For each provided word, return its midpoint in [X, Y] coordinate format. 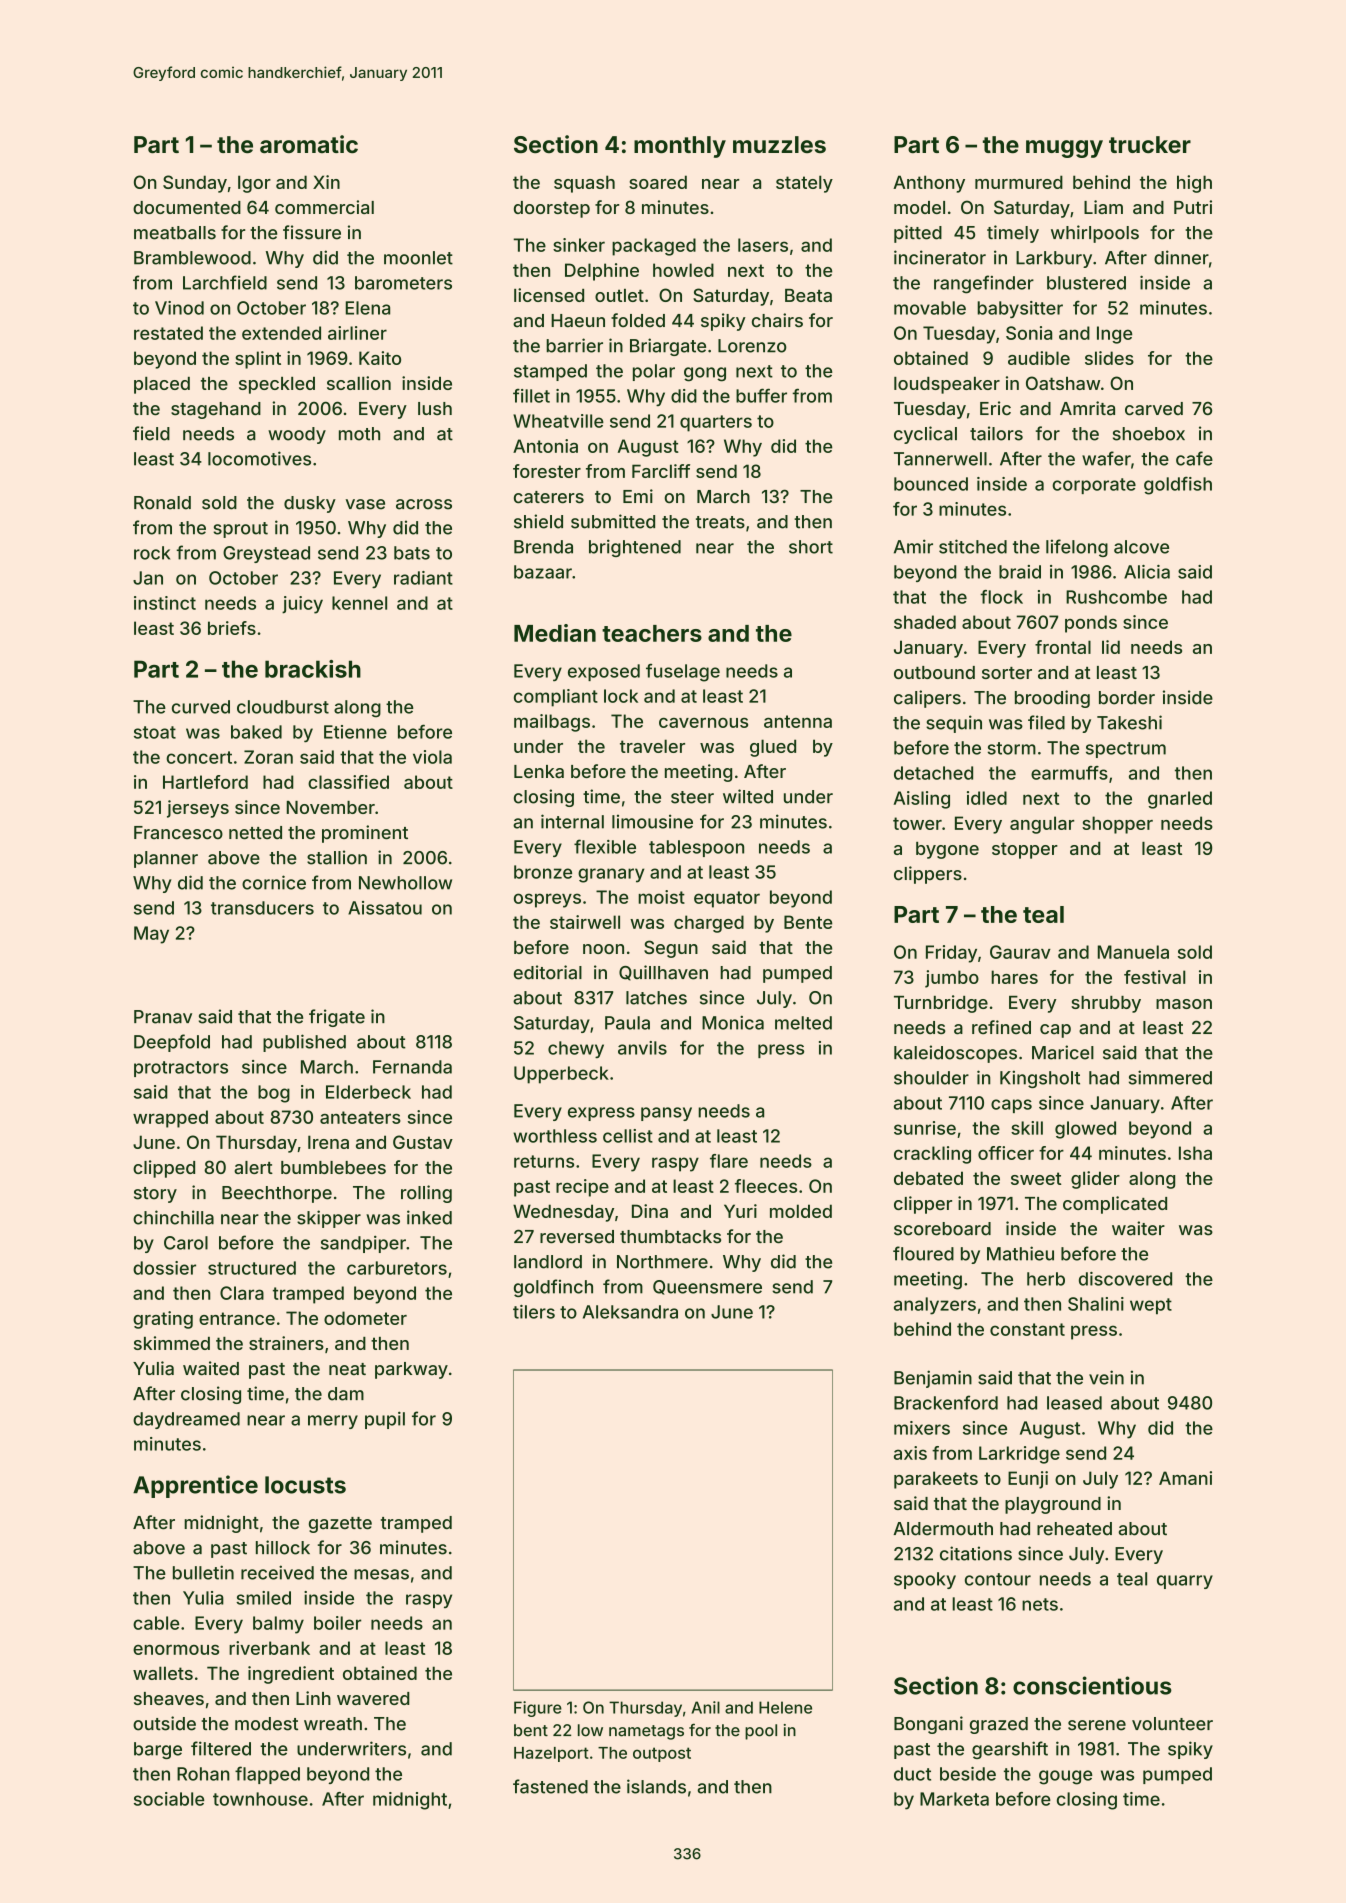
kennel [359, 603]
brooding [1052, 699]
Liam [1103, 207]
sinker [579, 245]
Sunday [195, 184]
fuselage [683, 672]
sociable [169, 1799]
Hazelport [551, 1754]
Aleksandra [630, 1312]
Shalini [1096, 1304]
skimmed [172, 1343]
